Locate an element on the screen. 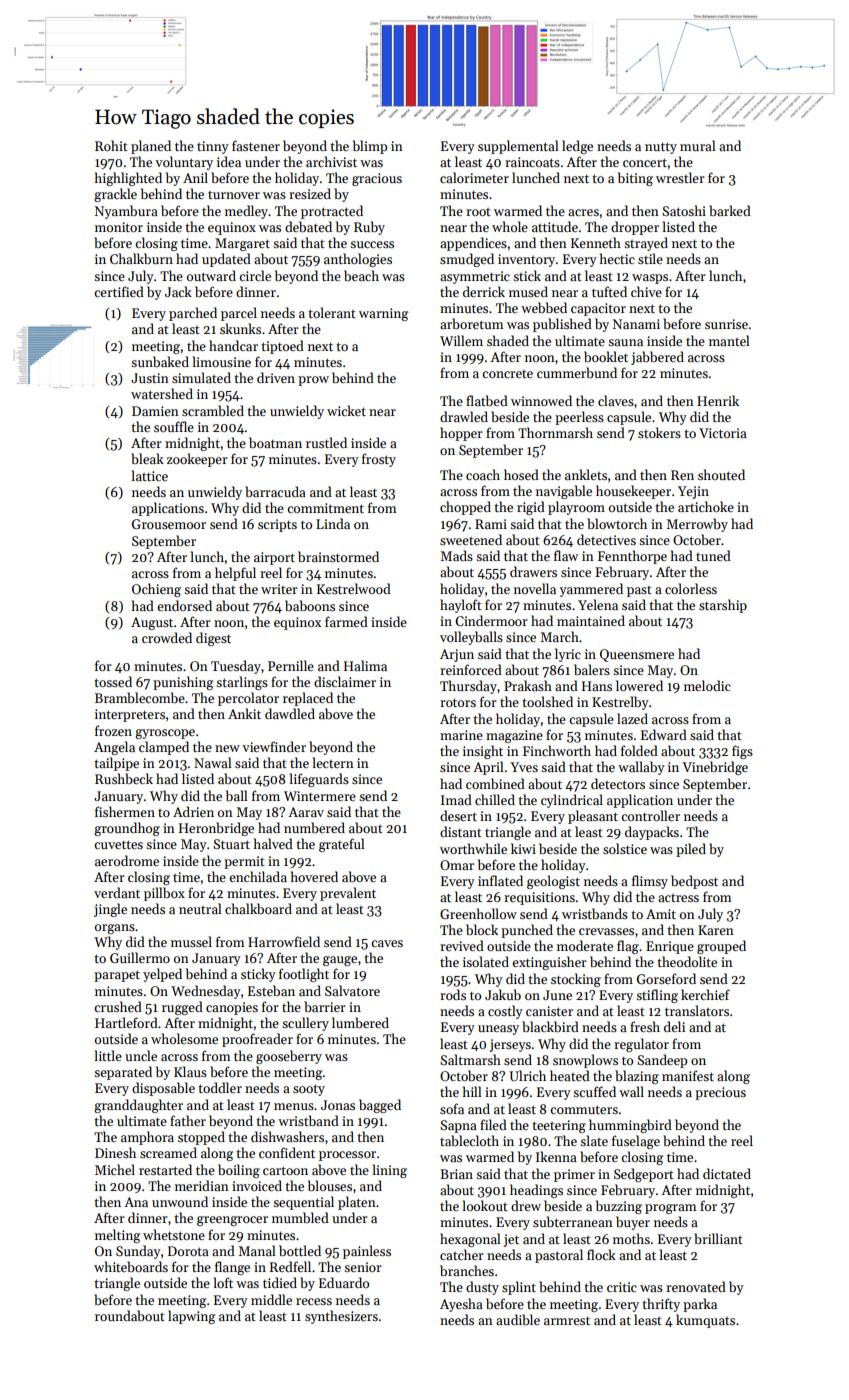 The image size is (849, 1400). Ankit is located at coordinates (244, 713).
